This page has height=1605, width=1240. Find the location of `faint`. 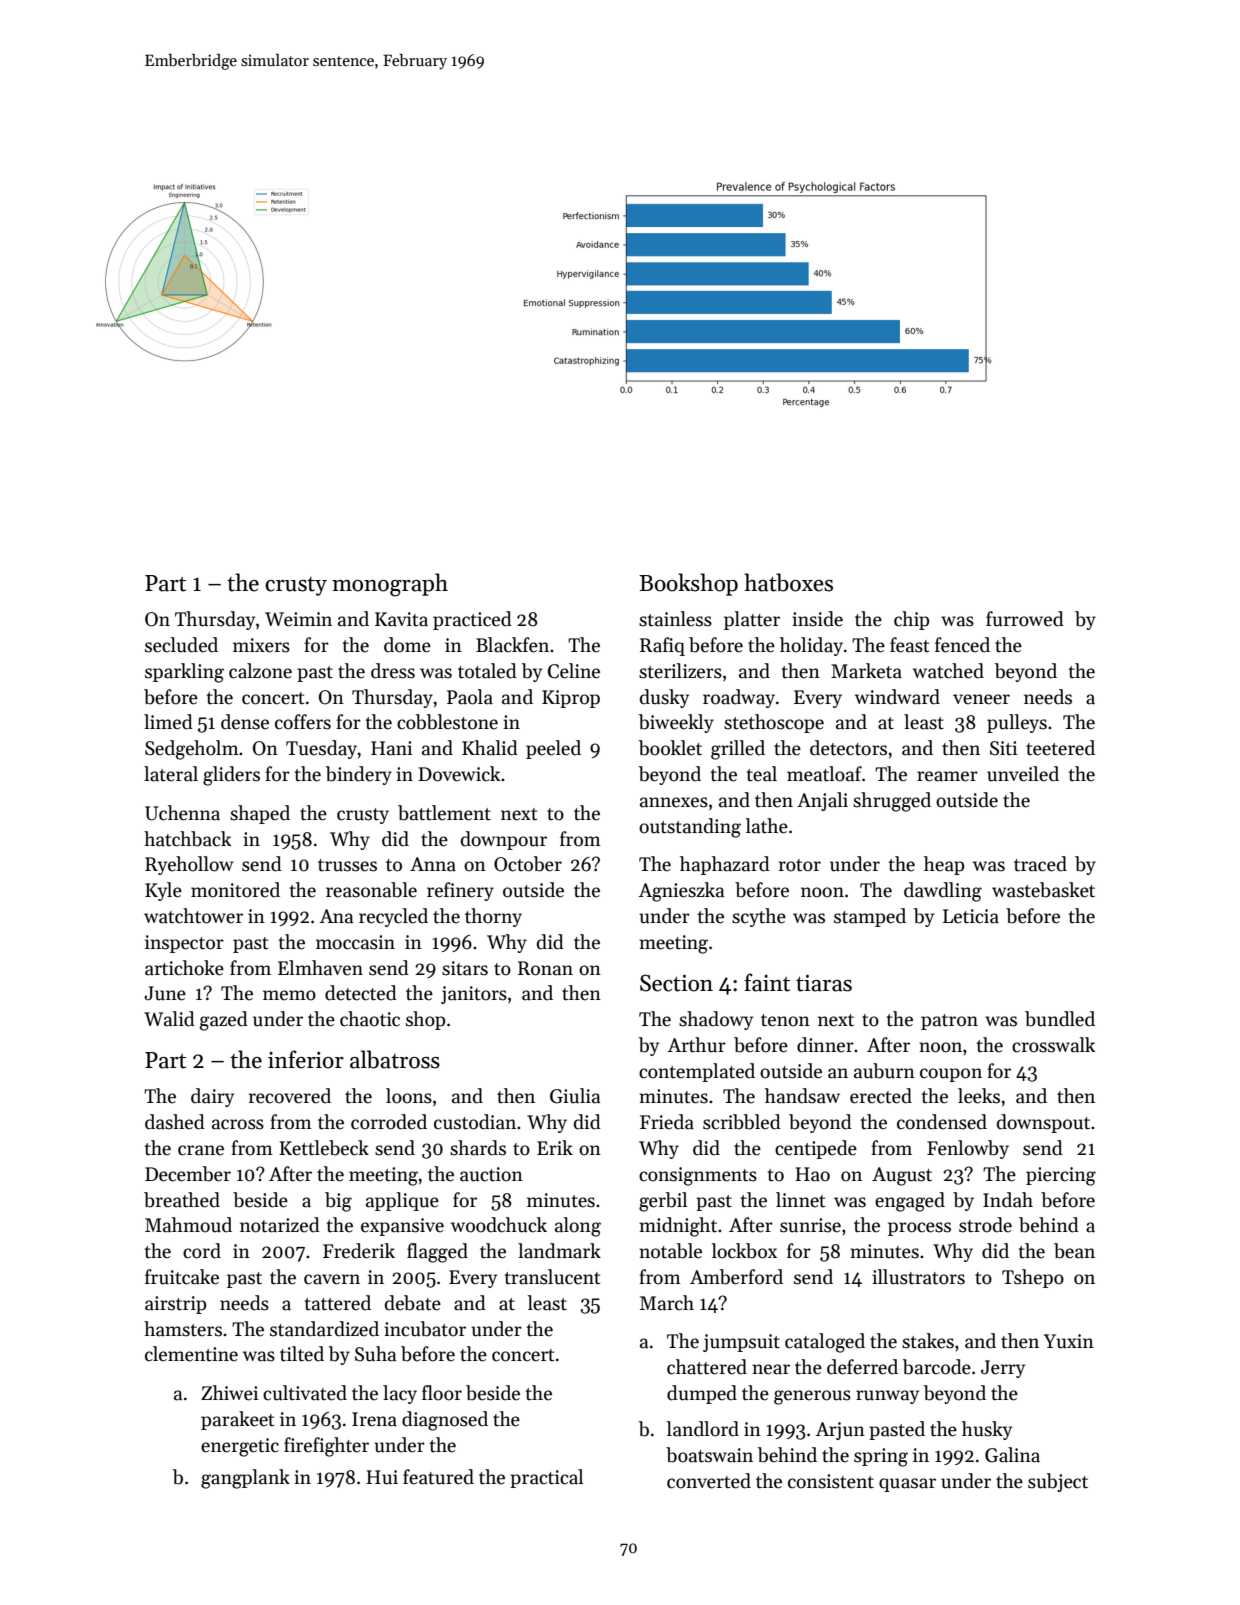

faint is located at coordinates (767, 982).
